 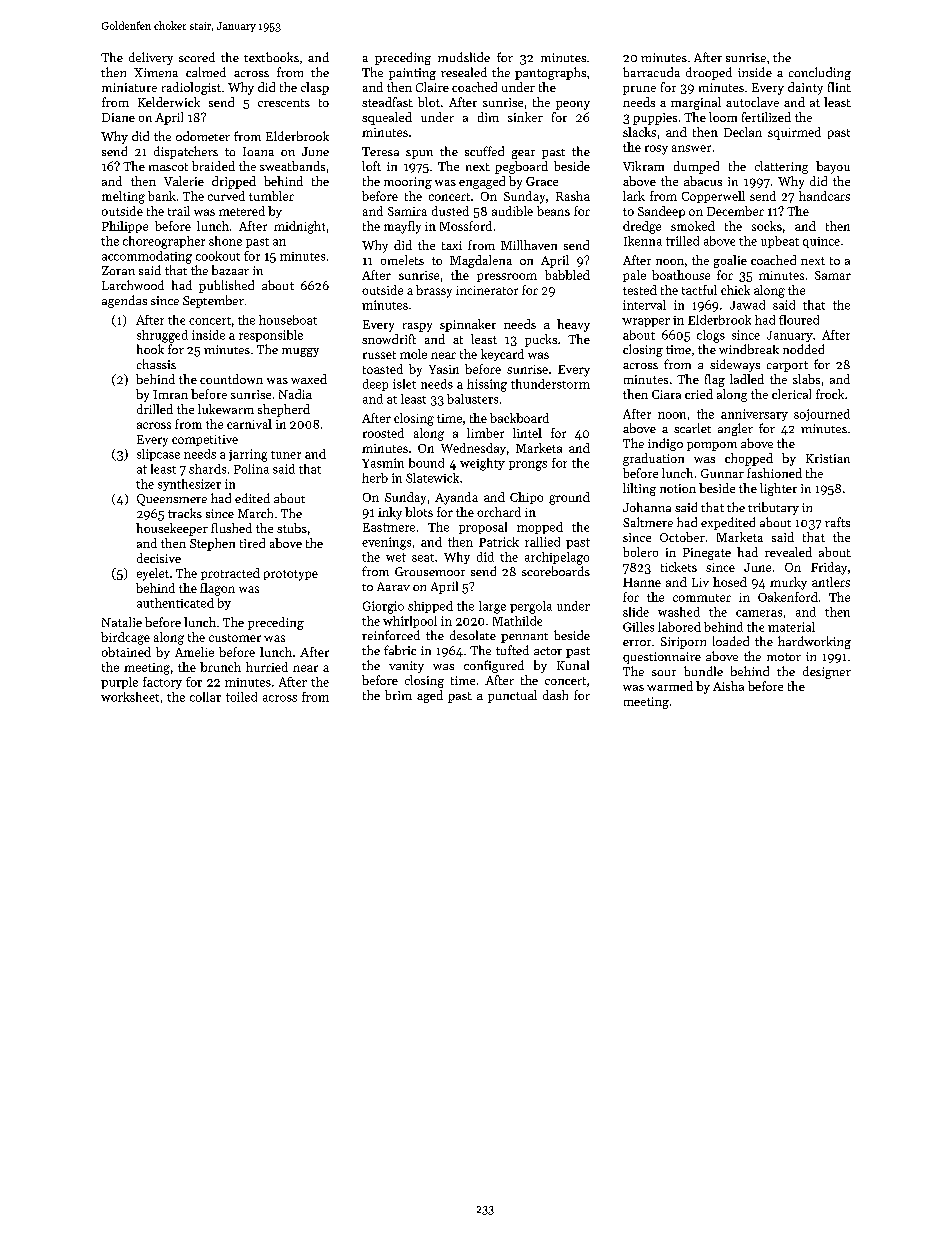 What do you see at coordinates (828, 458) in the image?
I see `Kristian` at bounding box center [828, 458].
